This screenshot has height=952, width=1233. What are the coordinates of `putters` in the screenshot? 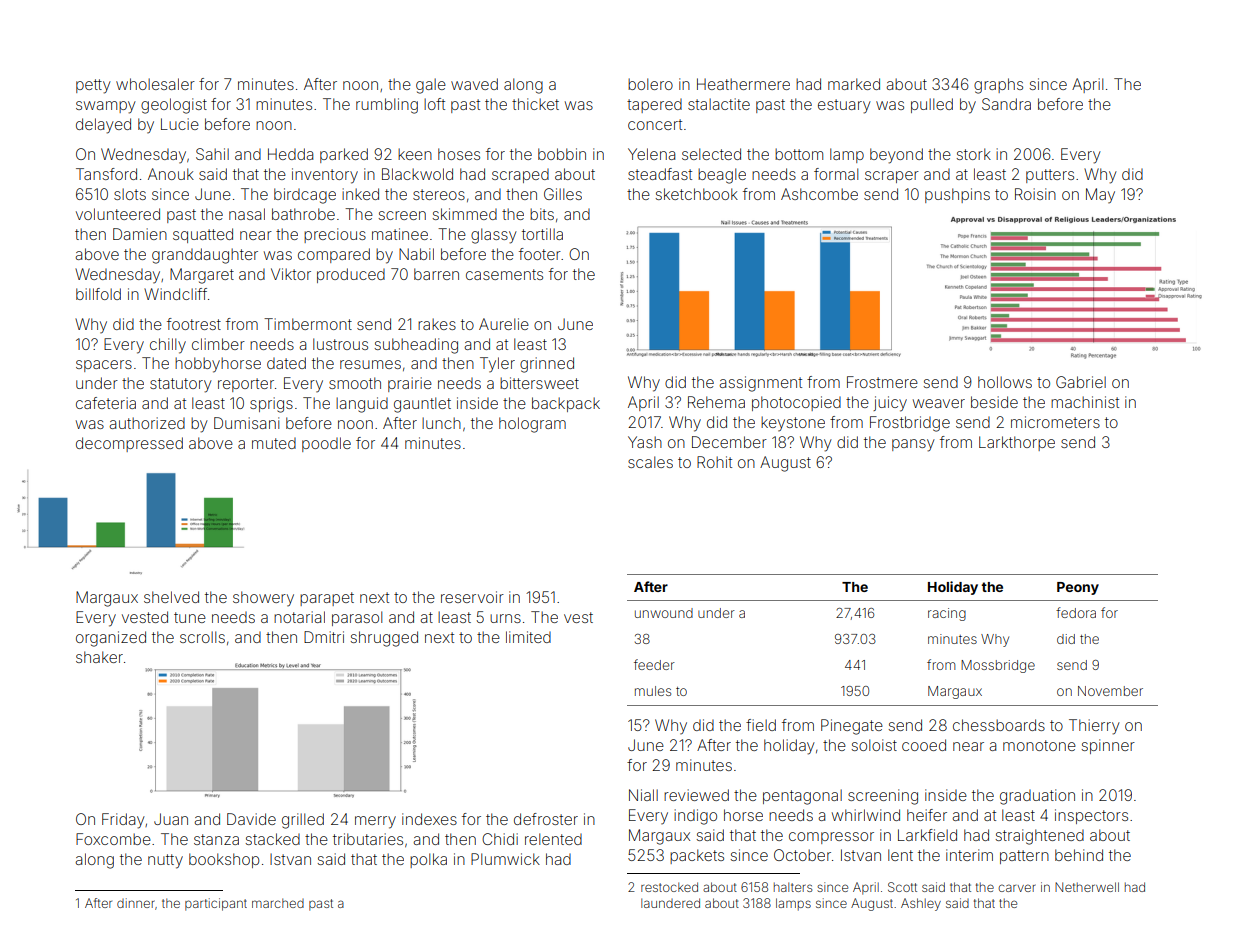 It's located at (1050, 176).
